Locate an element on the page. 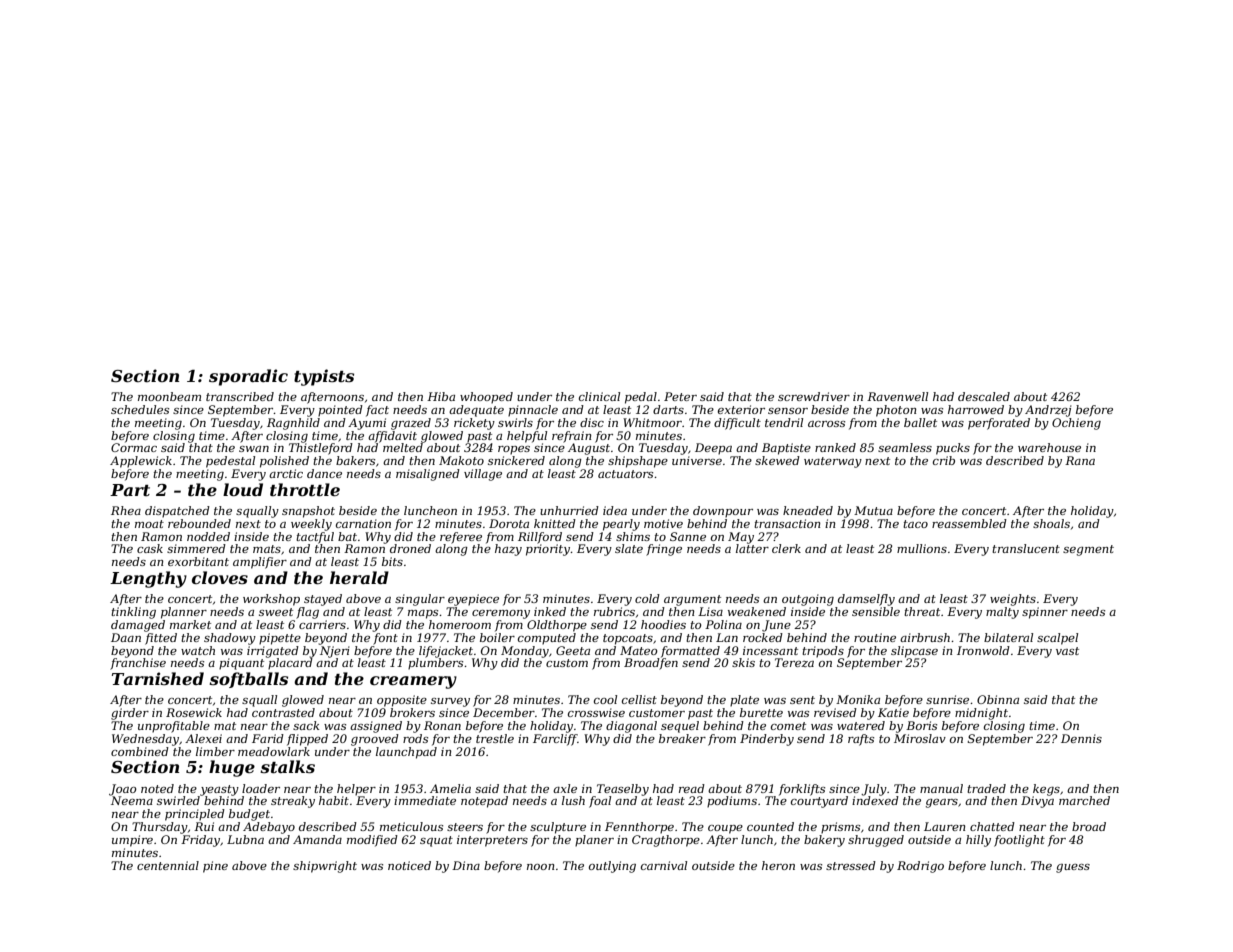 The height and width of the image is (952, 1233). shipwright is located at coordinates (325, 867).
